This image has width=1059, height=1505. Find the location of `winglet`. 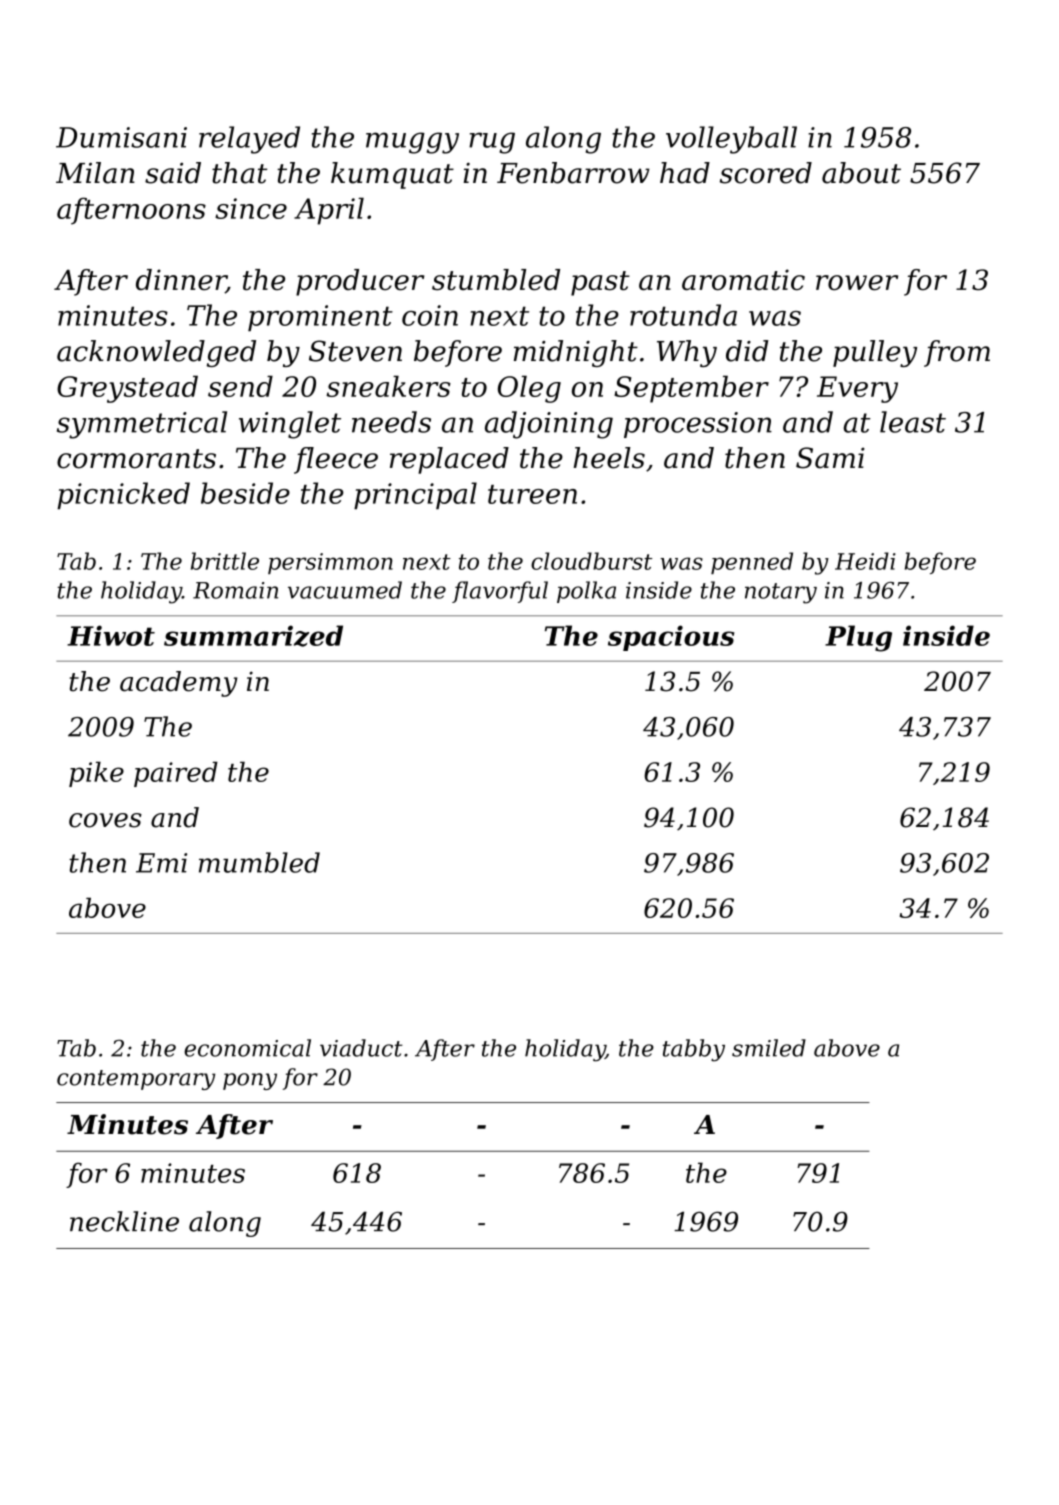

winglet is located at coordinates (290, 425).
